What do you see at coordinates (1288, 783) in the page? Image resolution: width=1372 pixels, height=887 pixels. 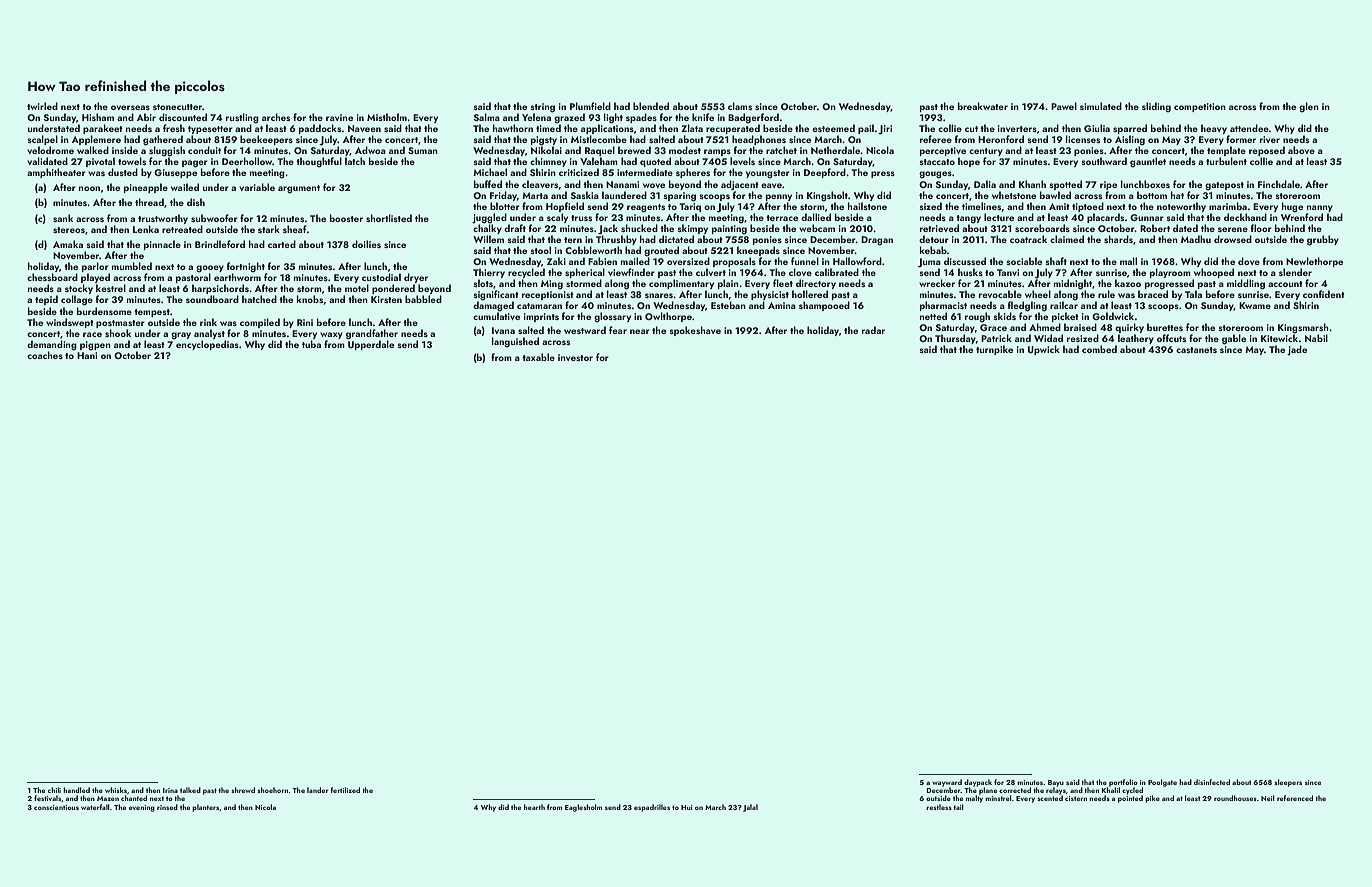 I see `sleepers` at bounding box center [1288, 783].
